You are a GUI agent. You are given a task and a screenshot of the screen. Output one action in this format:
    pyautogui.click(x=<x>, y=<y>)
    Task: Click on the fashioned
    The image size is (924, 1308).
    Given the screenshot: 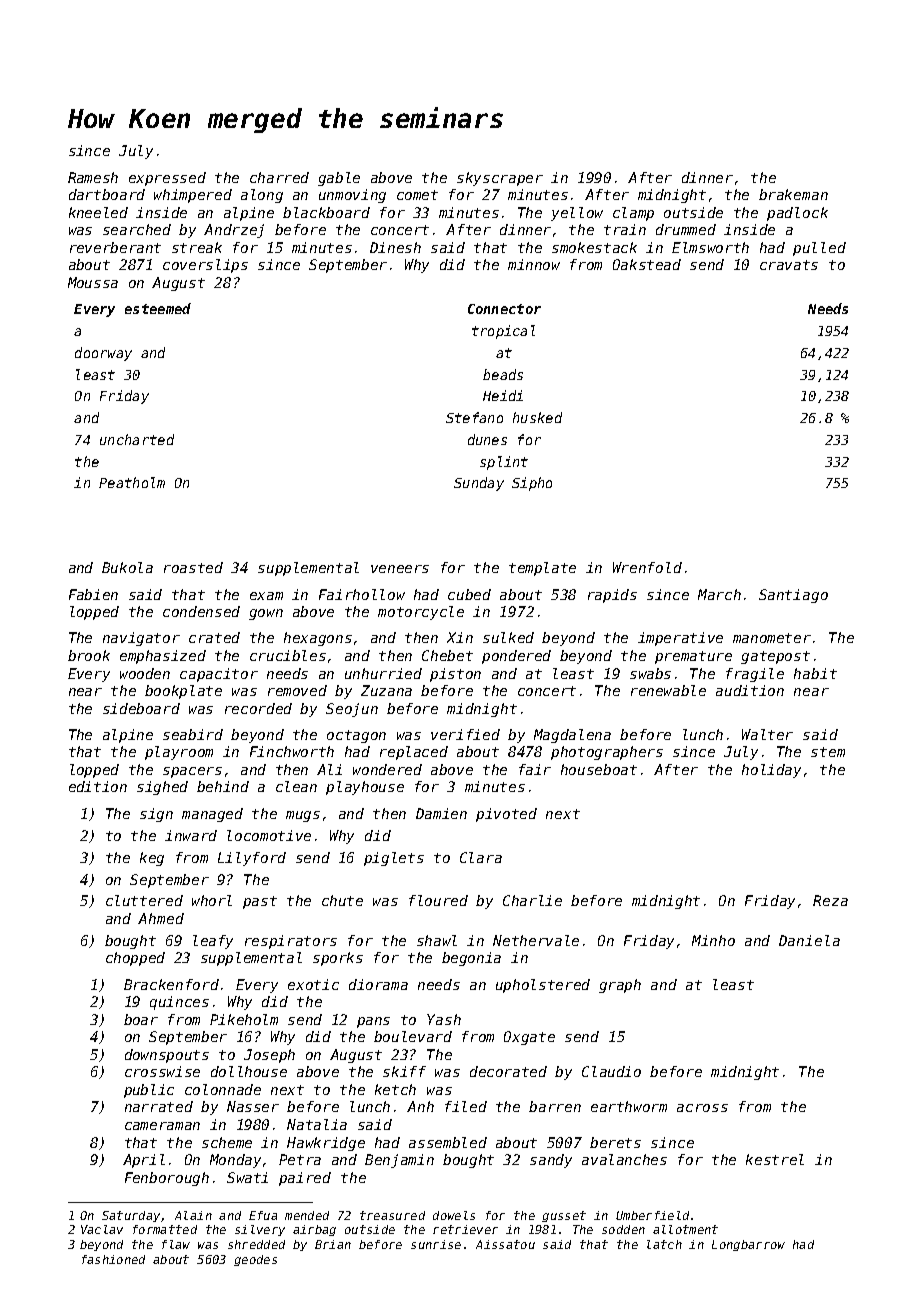 What is the action you would take?
    pyautogui.click(x=113, y=1259)
